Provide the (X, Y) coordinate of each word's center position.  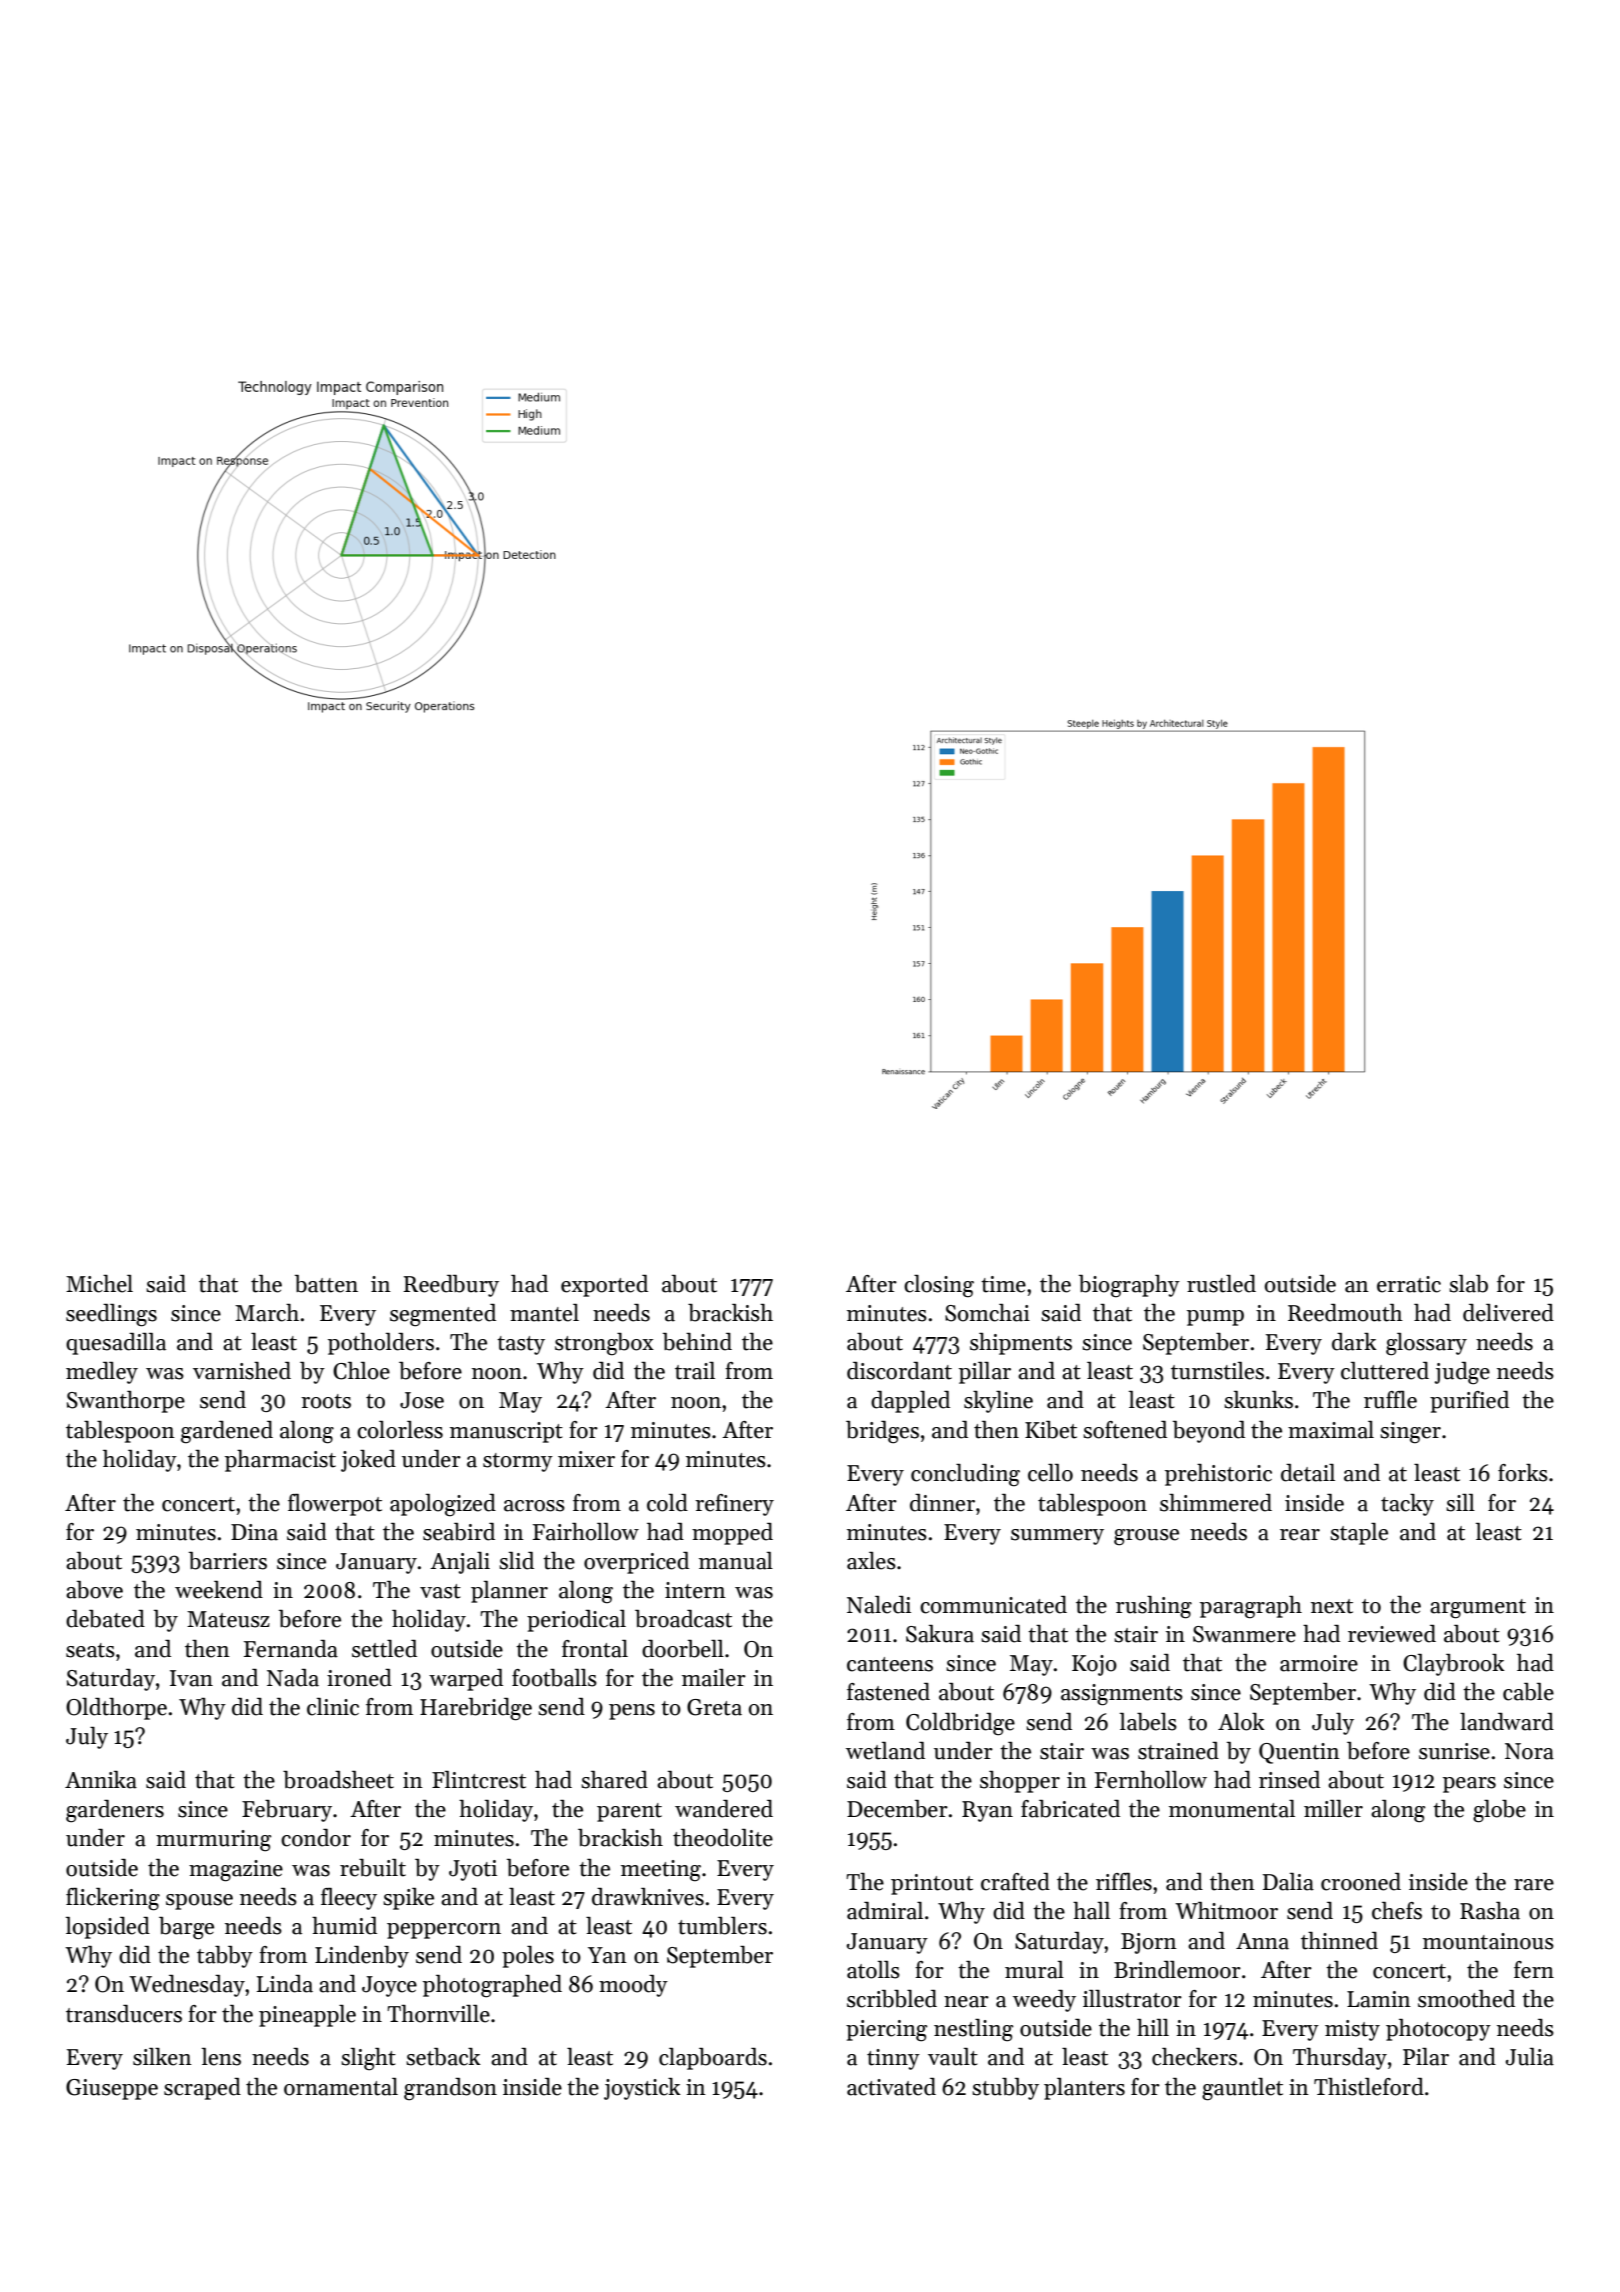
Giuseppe (112, 2089)
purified (1469, 1402)
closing (939, 1286)
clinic (333, 1707)
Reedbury (451, 1286)
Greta (714, 1707)
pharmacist (280, 1461)
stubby (1005, 2089)
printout (932, 1884)
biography (1129, 1286)
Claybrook (1454, 1665)
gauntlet (1242, 2089)
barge (186, 1928)
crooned (1361, 1882)
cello (1050, 1473)
